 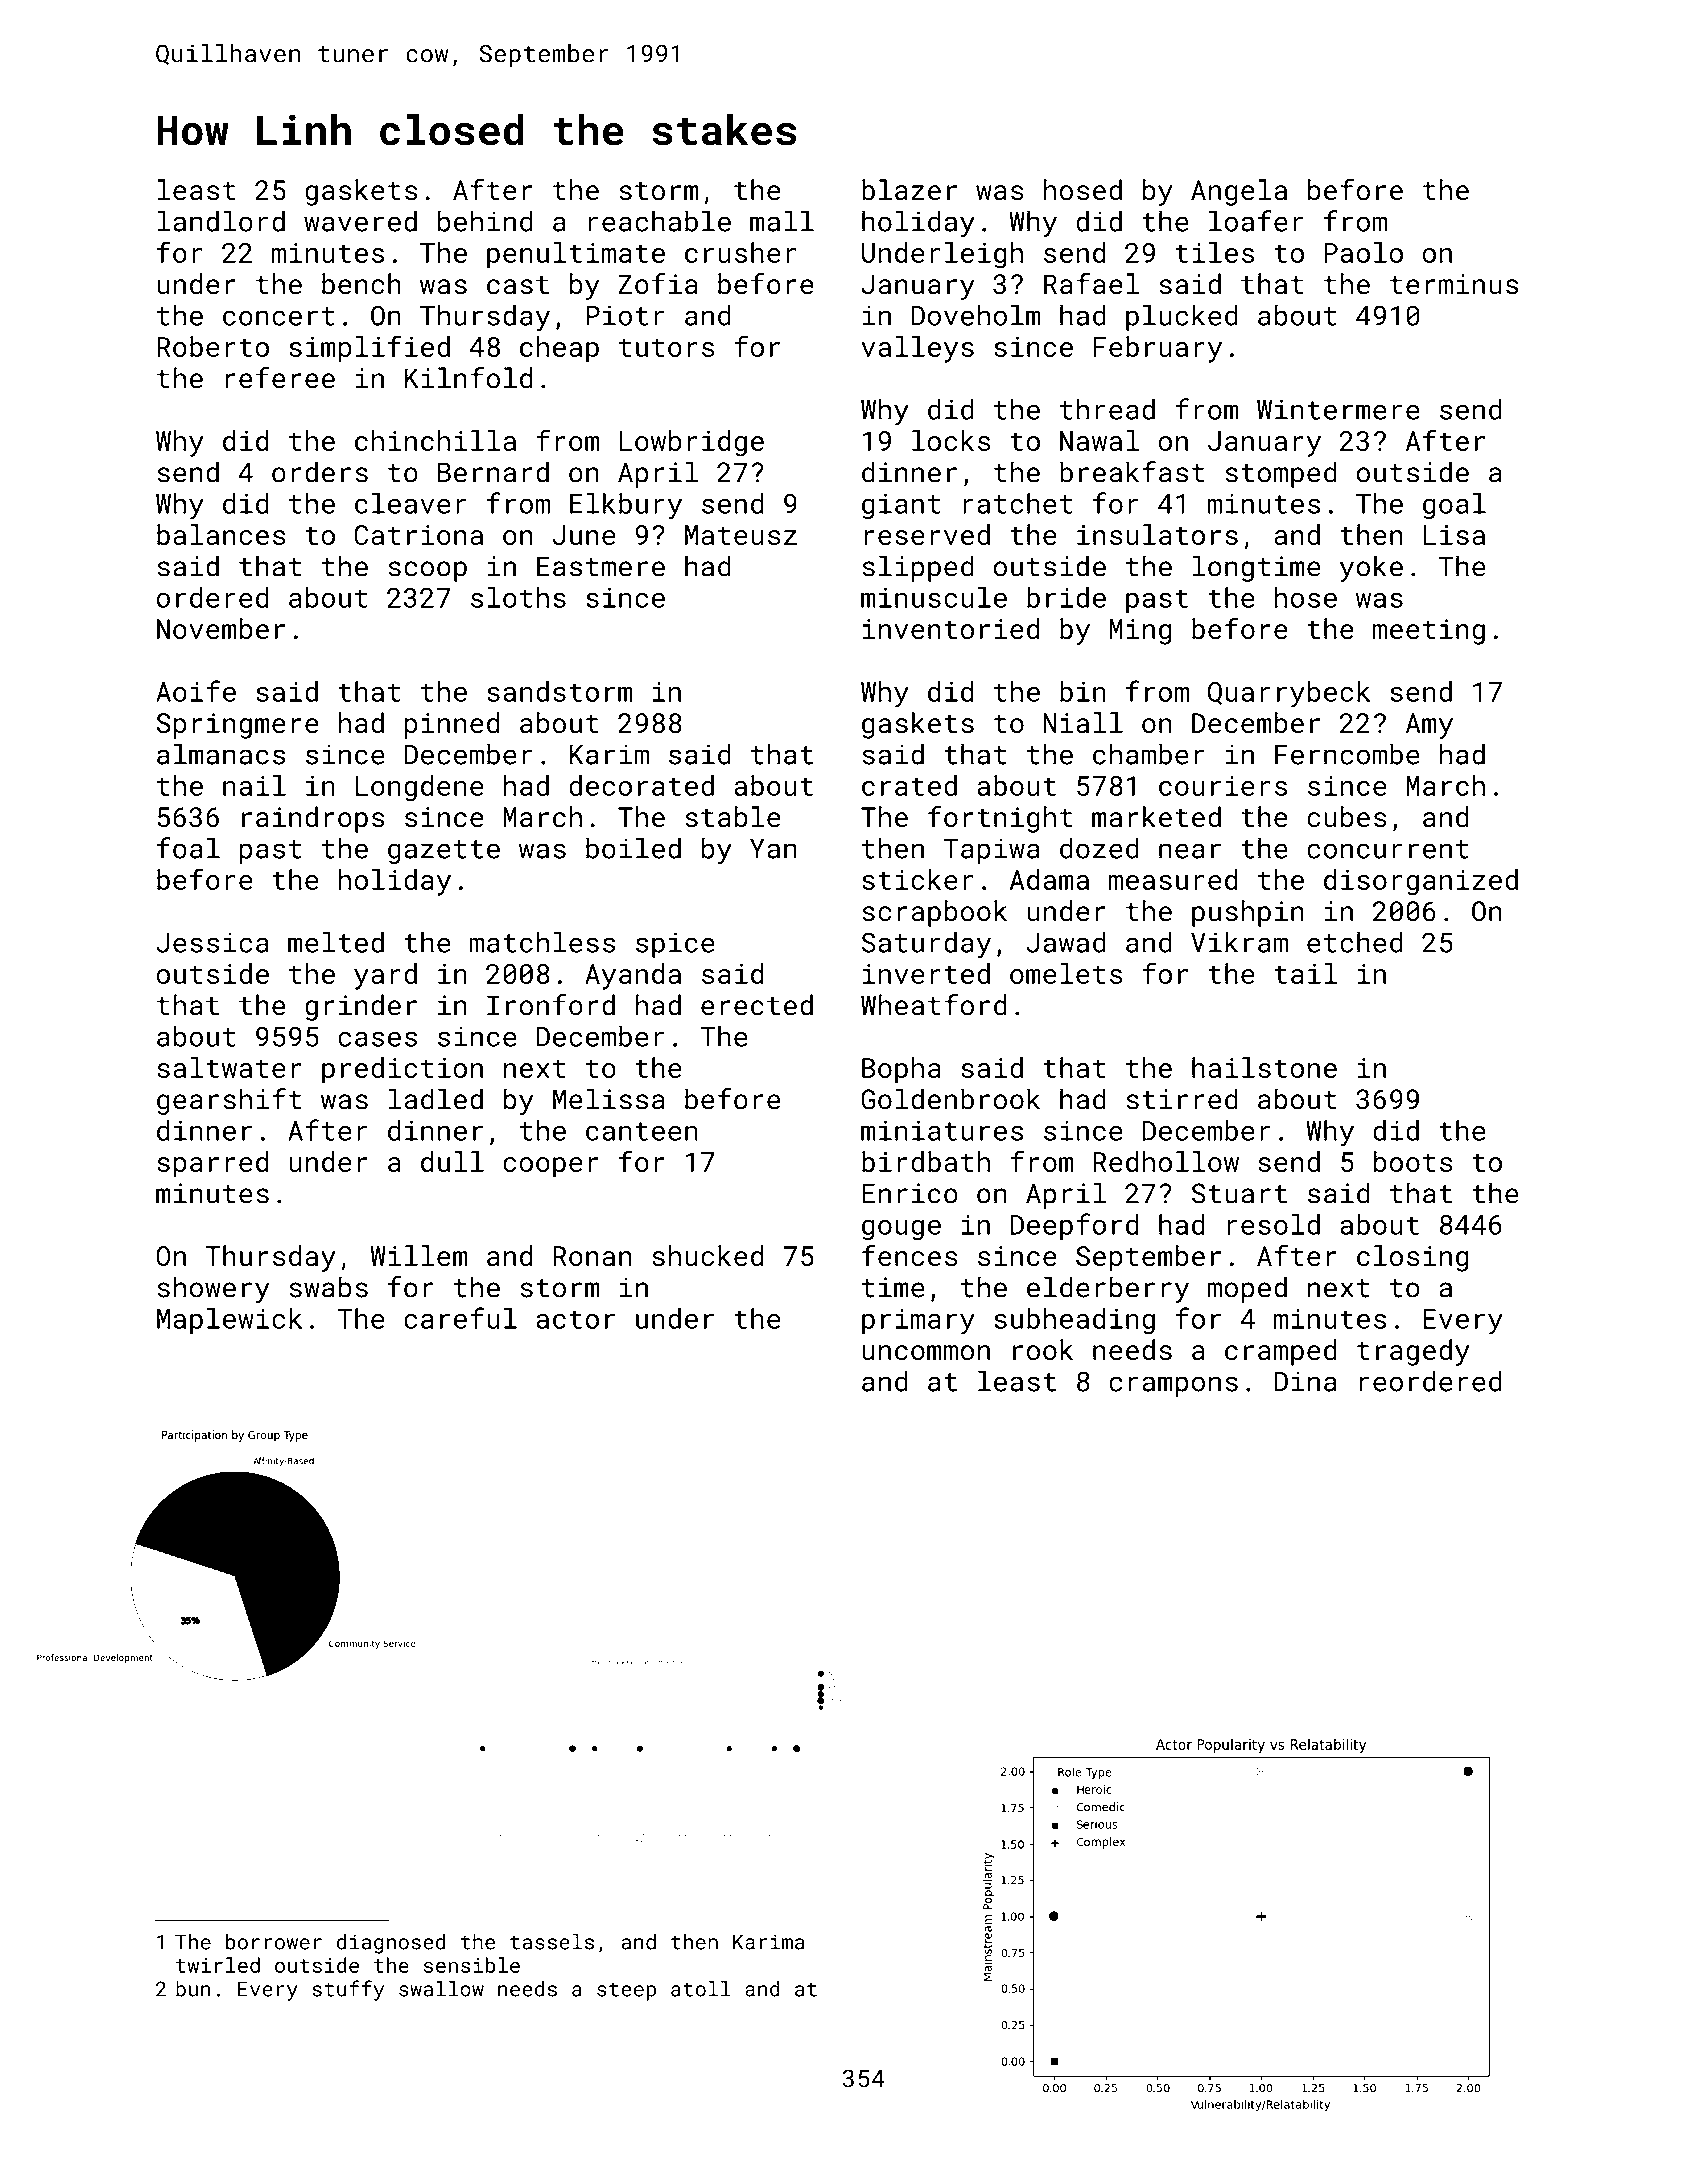 I want to click on Ironford, so click(x=551, y=1005).
